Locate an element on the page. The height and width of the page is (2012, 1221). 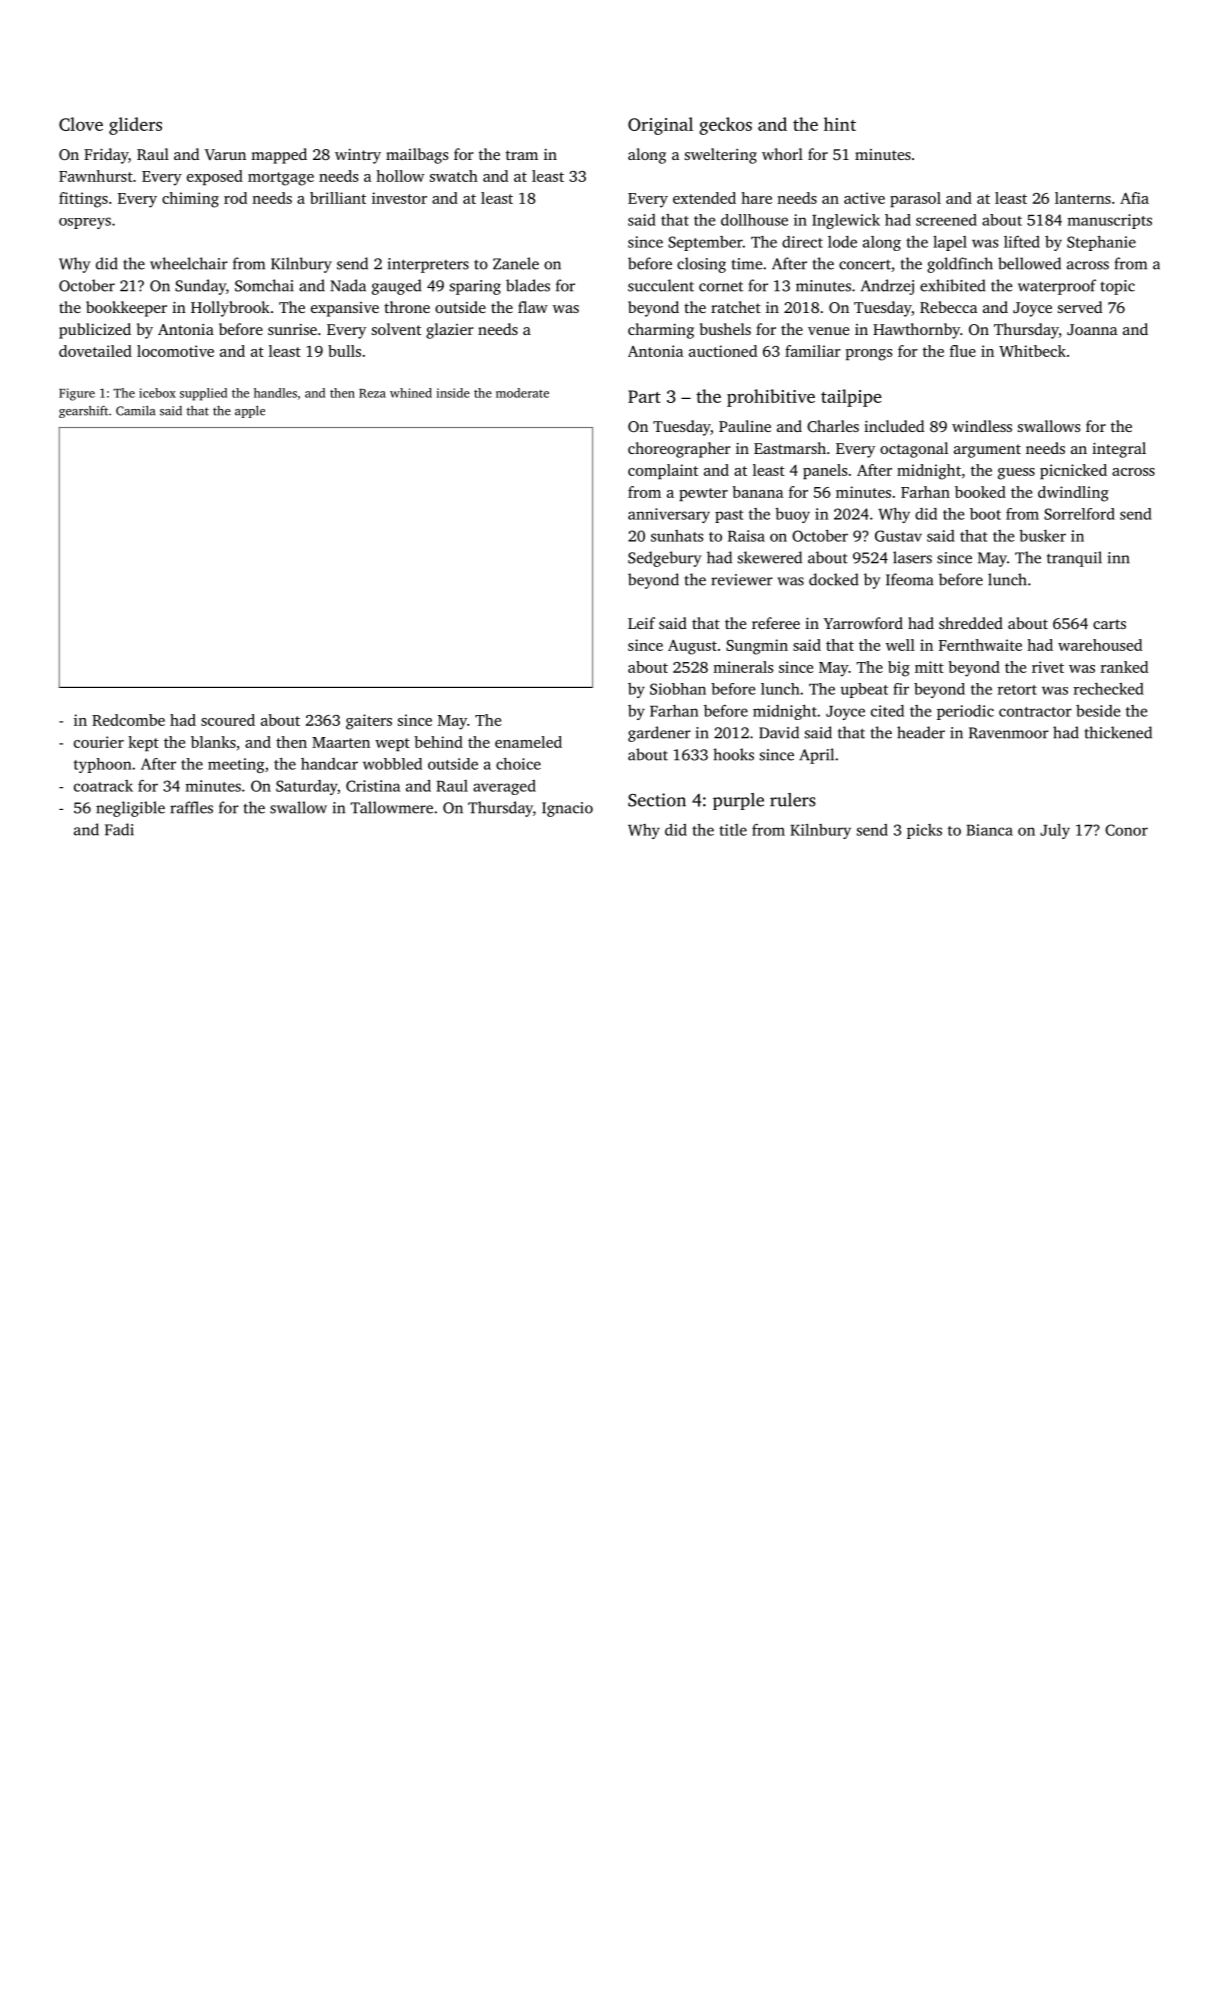
ranked is located at coordinates (1124, 667).
